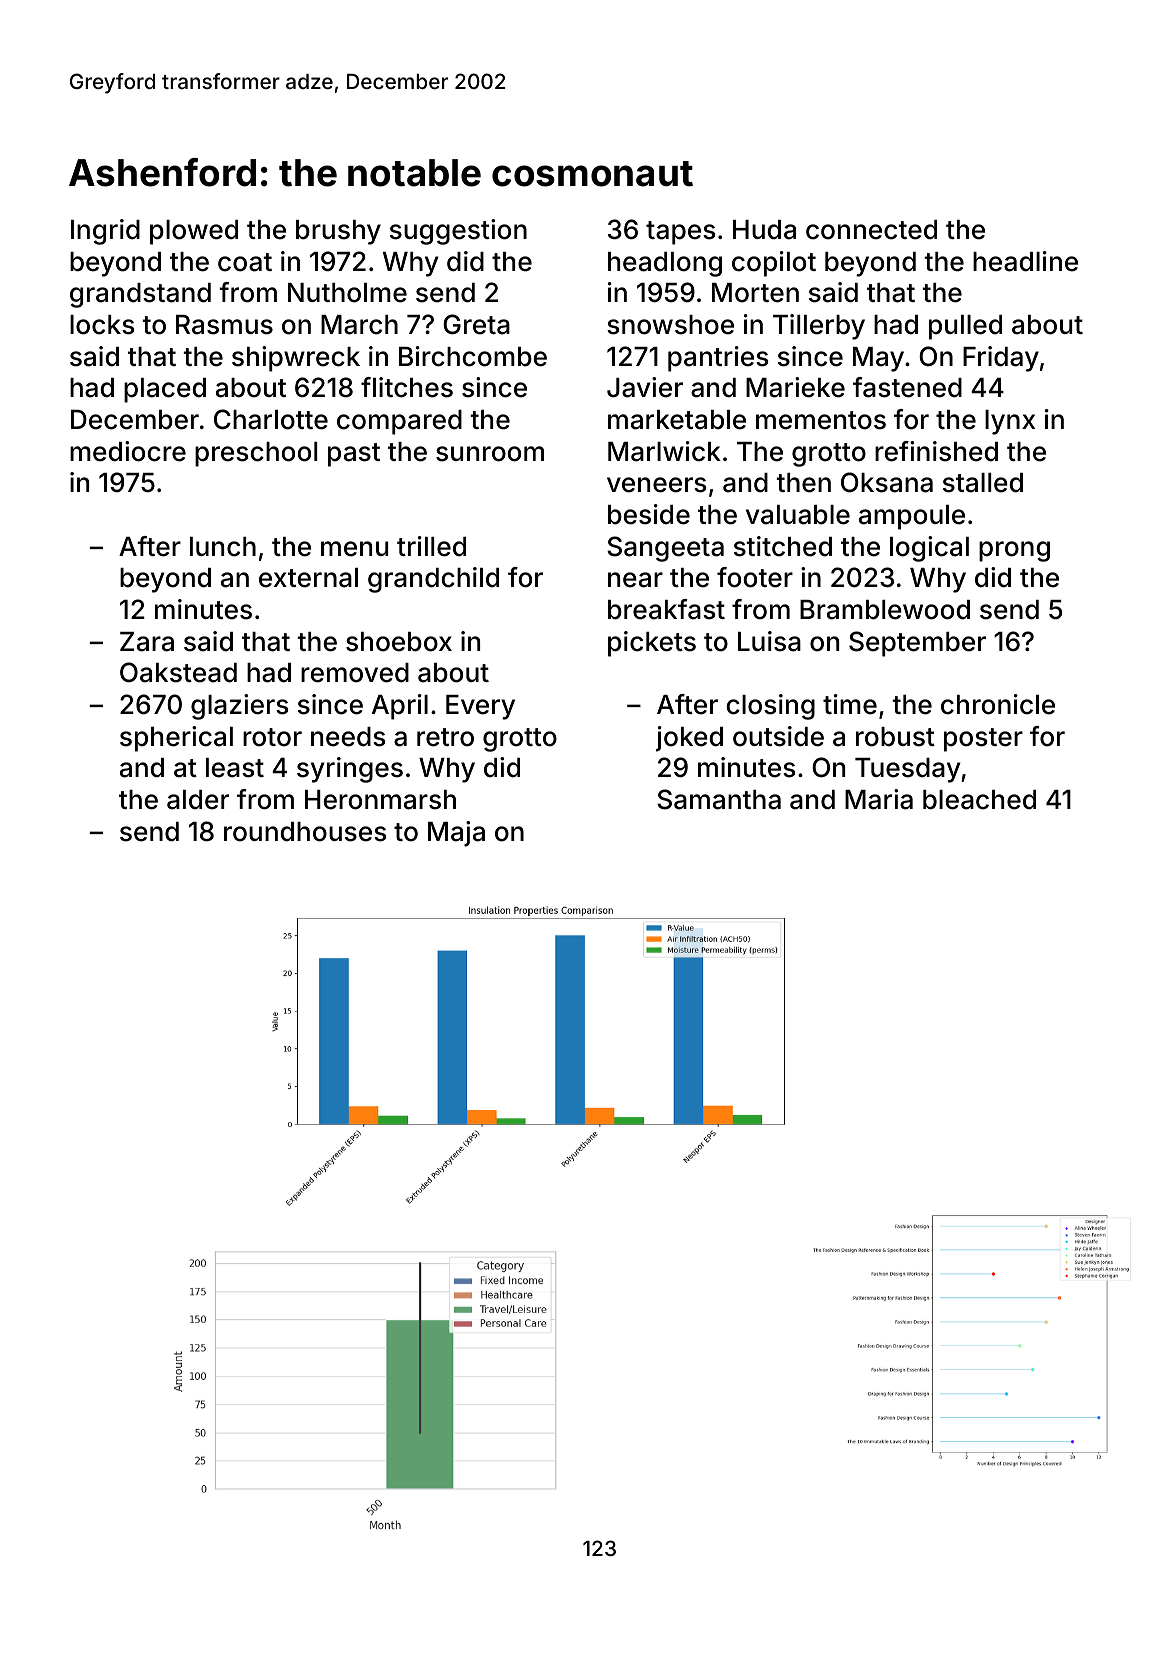 The height and width of the screenshot is (1654, 1165). I want to click on time, so click(850, 704).
